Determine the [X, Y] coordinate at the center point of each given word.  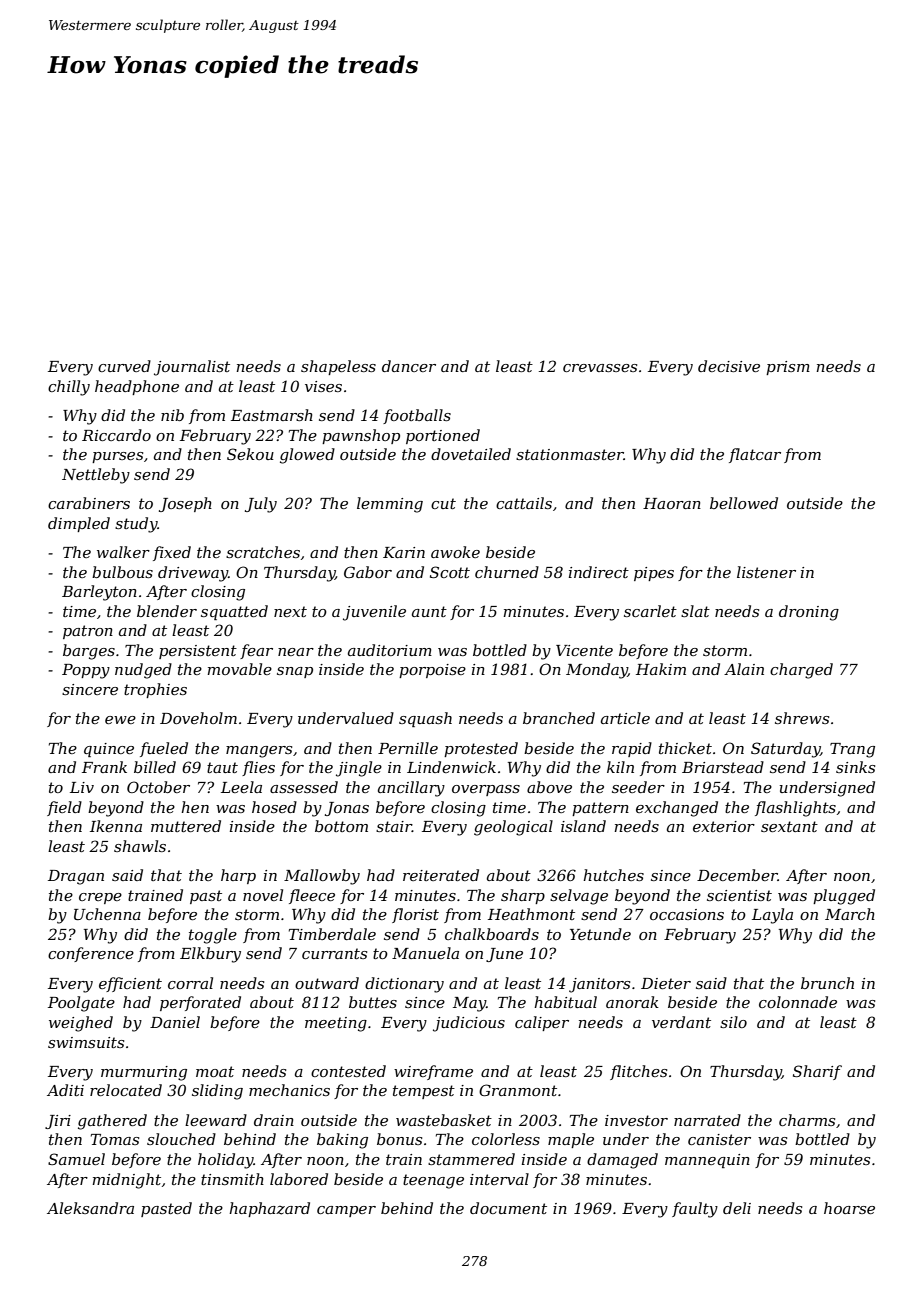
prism [788, 368]
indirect [599, 572]
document [508, 1208]
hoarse [849, 1208]
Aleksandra [90, 1208]
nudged [143, 671]
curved [124, 366]
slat [695, 611]
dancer [409, 366]
